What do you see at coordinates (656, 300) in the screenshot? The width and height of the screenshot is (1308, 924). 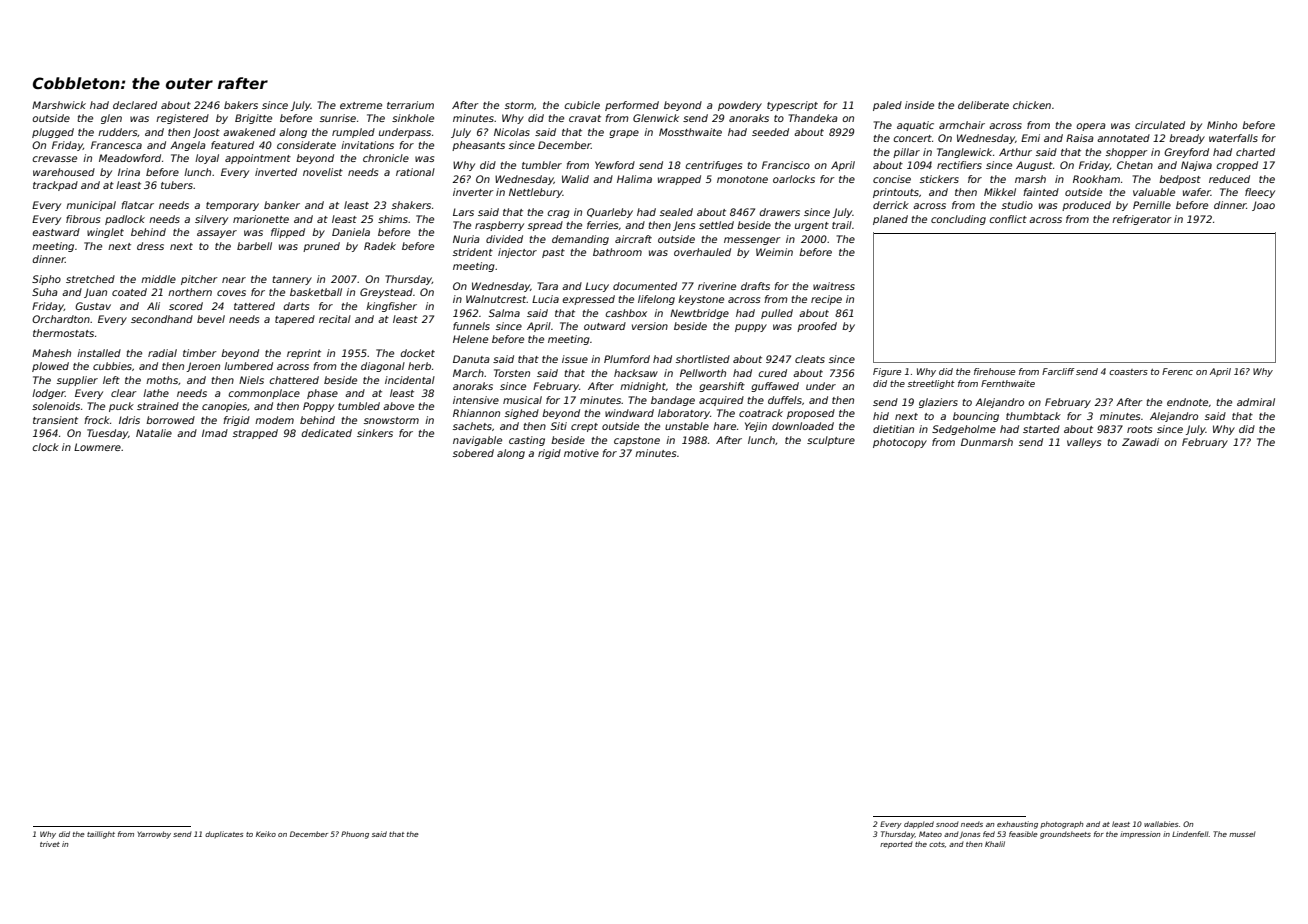 I see `lifelong` at bounding box center [656, 300].
